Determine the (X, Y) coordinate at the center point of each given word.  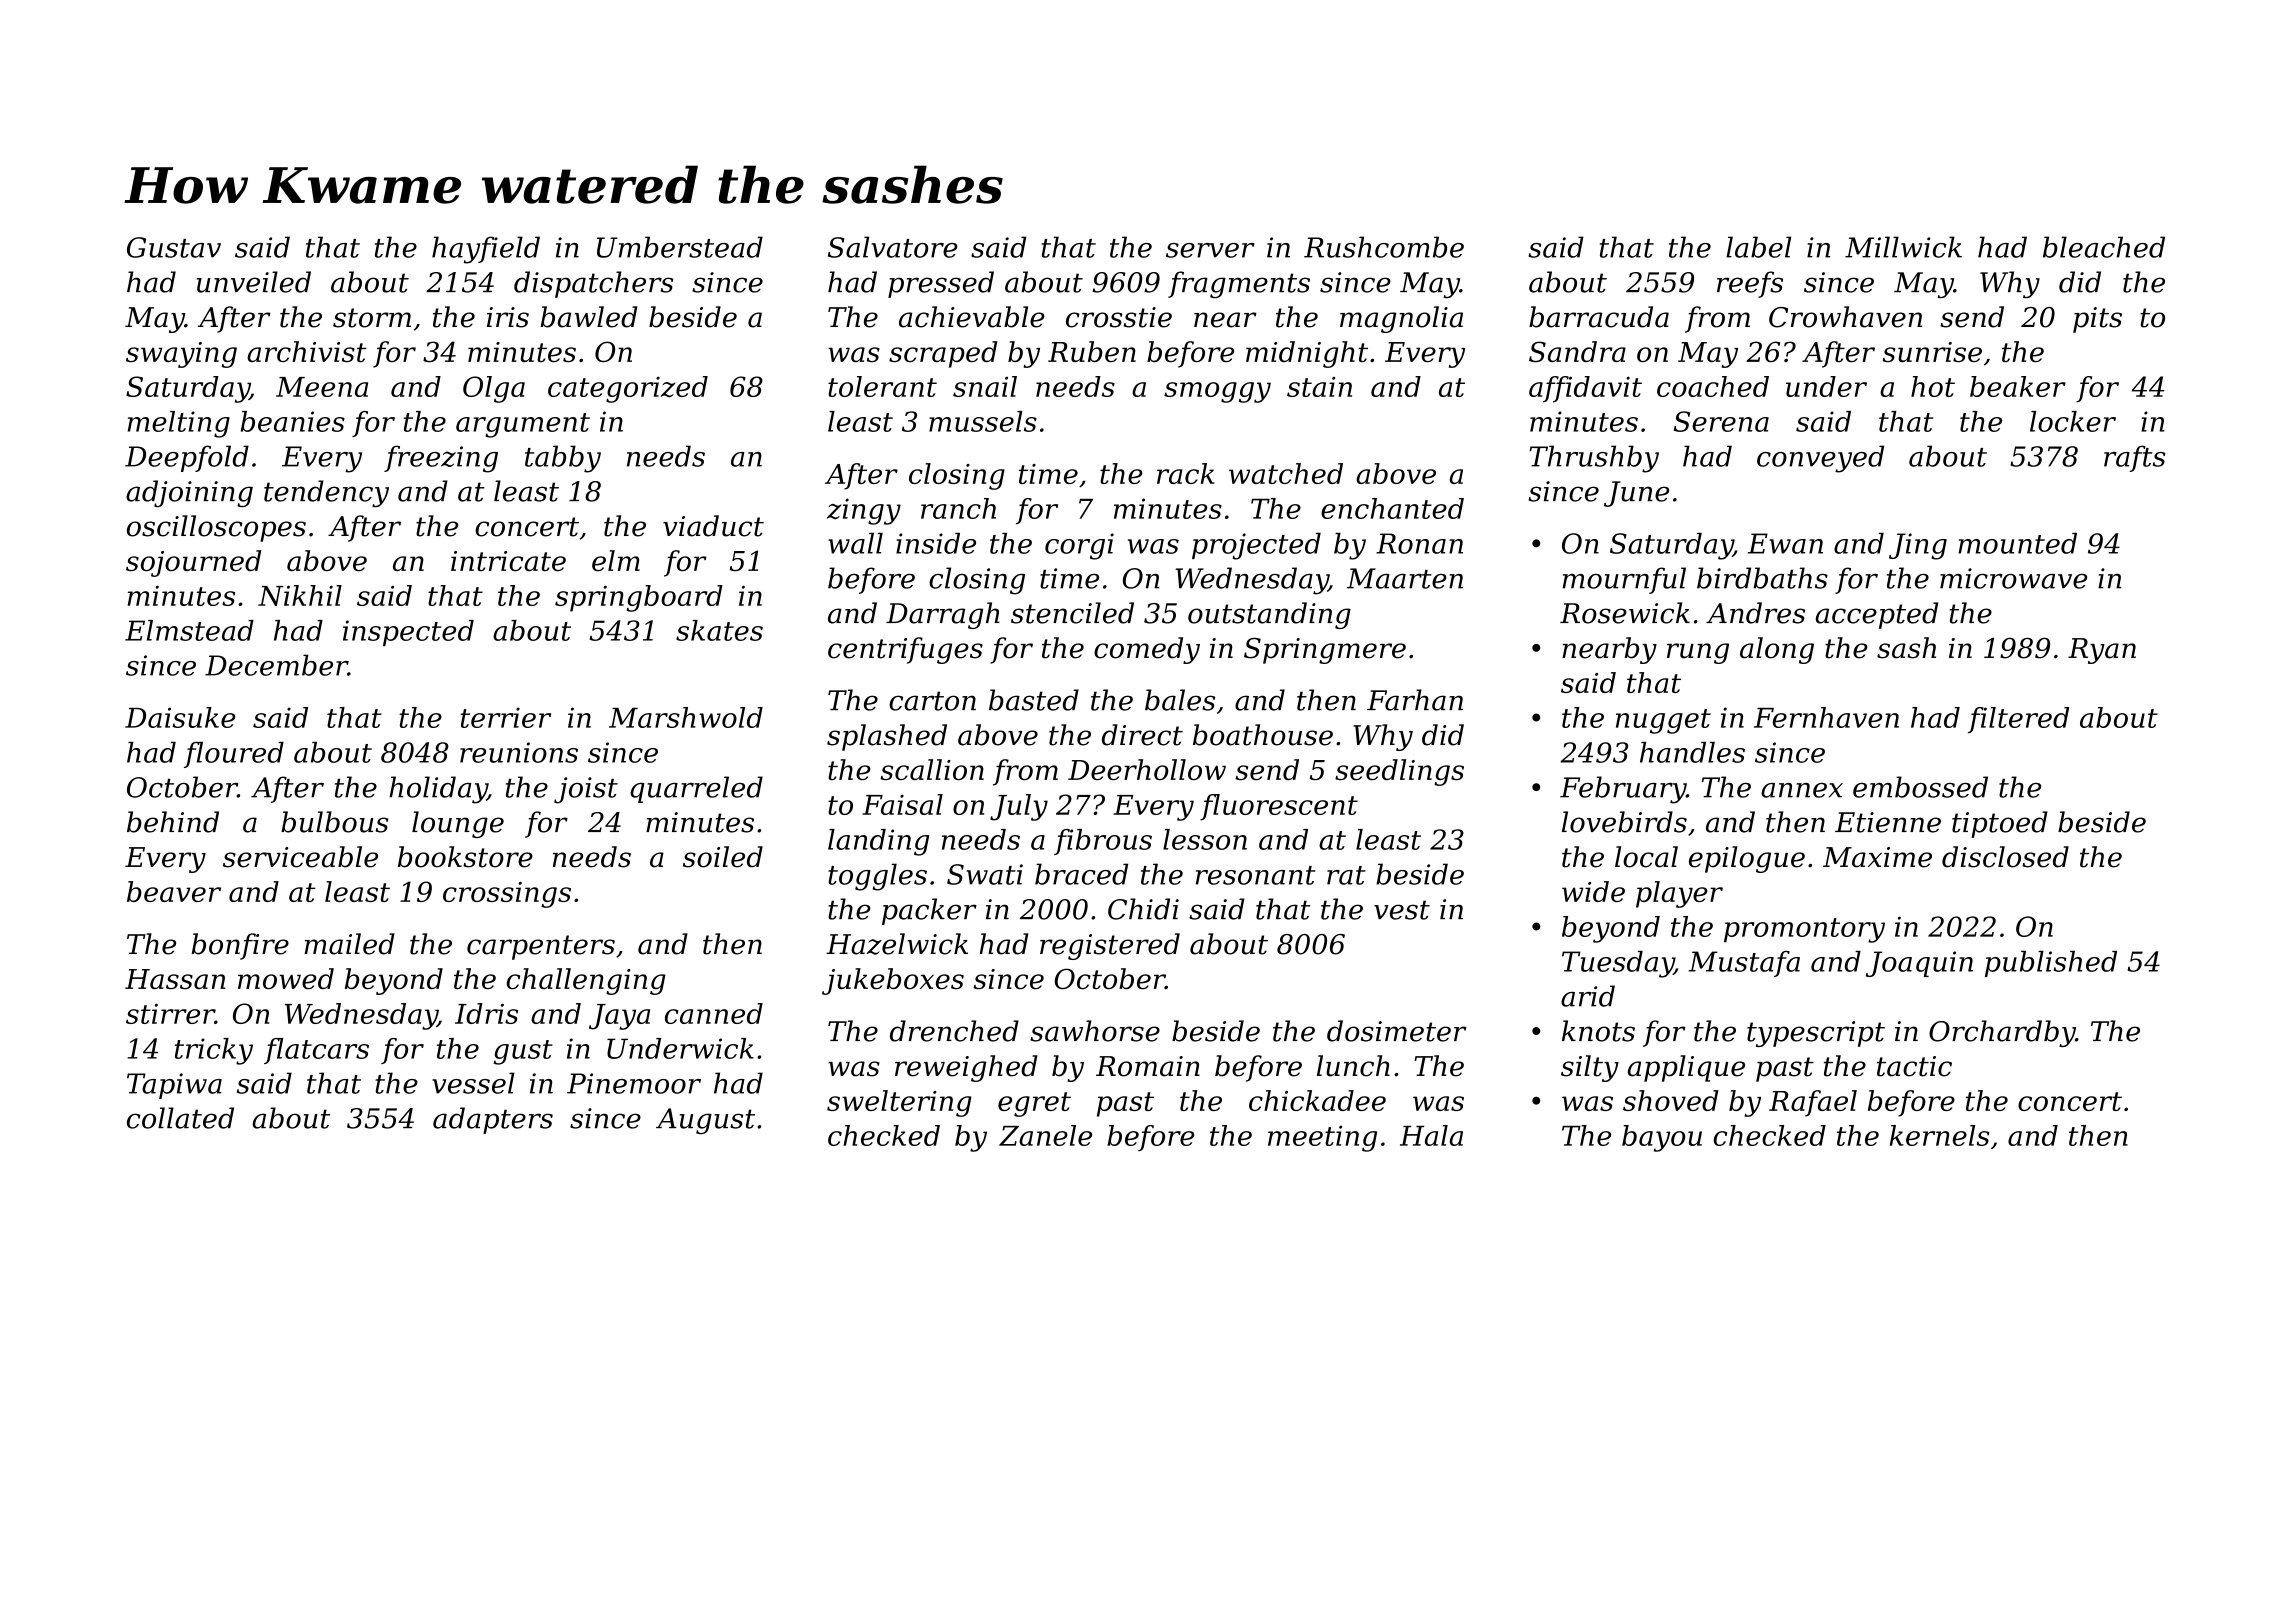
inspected (408, 633)
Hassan (175, 979)
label (1758, 247)
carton (932, 701)
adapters (493, 1120)
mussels (983, 421)
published (2051, 964)
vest (1402, 910)
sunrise (1932, 352)
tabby (563, 459)
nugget (1663, 721)
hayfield (486, 250)
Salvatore (893, 247)
